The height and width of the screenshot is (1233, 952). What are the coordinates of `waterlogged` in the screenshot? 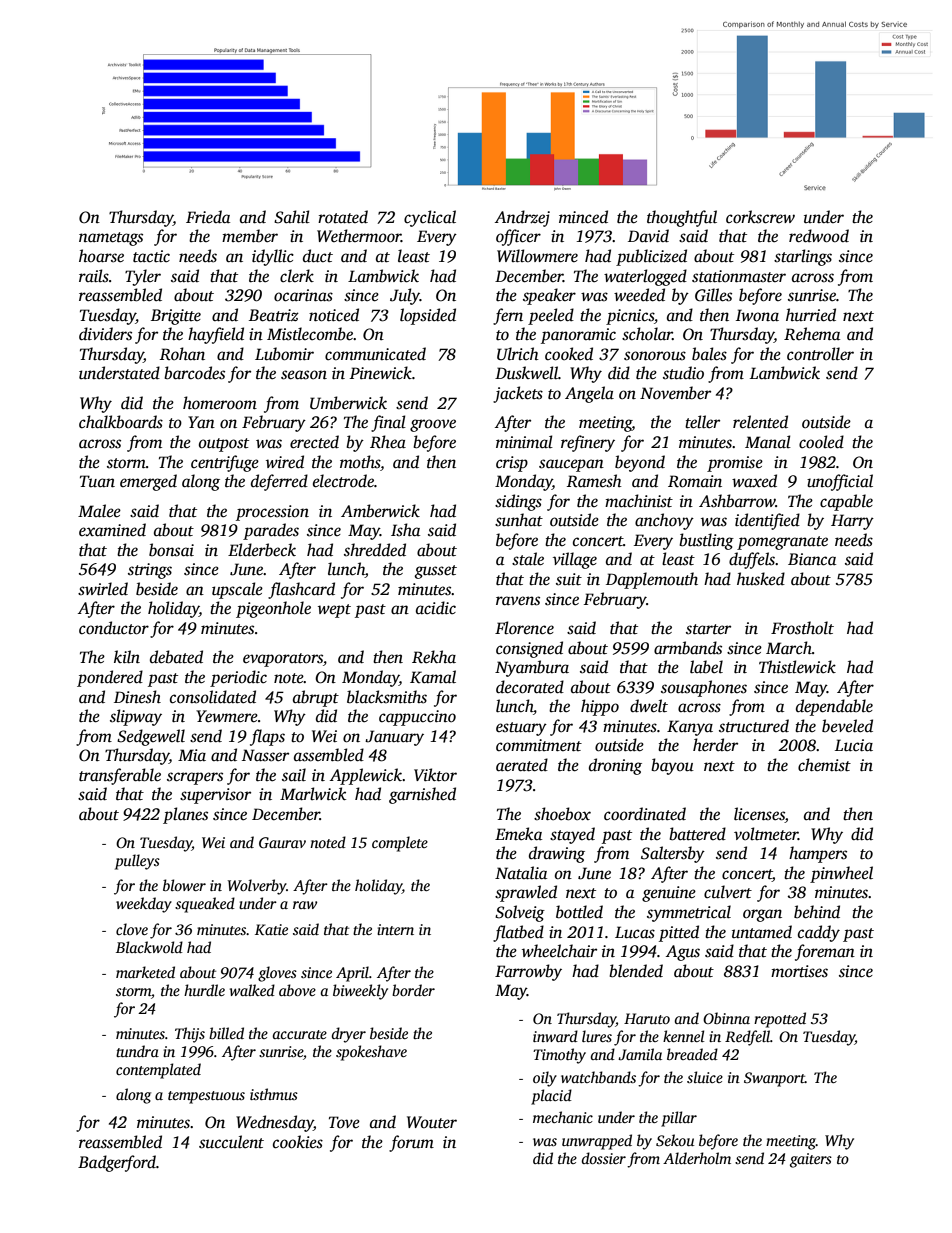 It's located at (645, 277).
